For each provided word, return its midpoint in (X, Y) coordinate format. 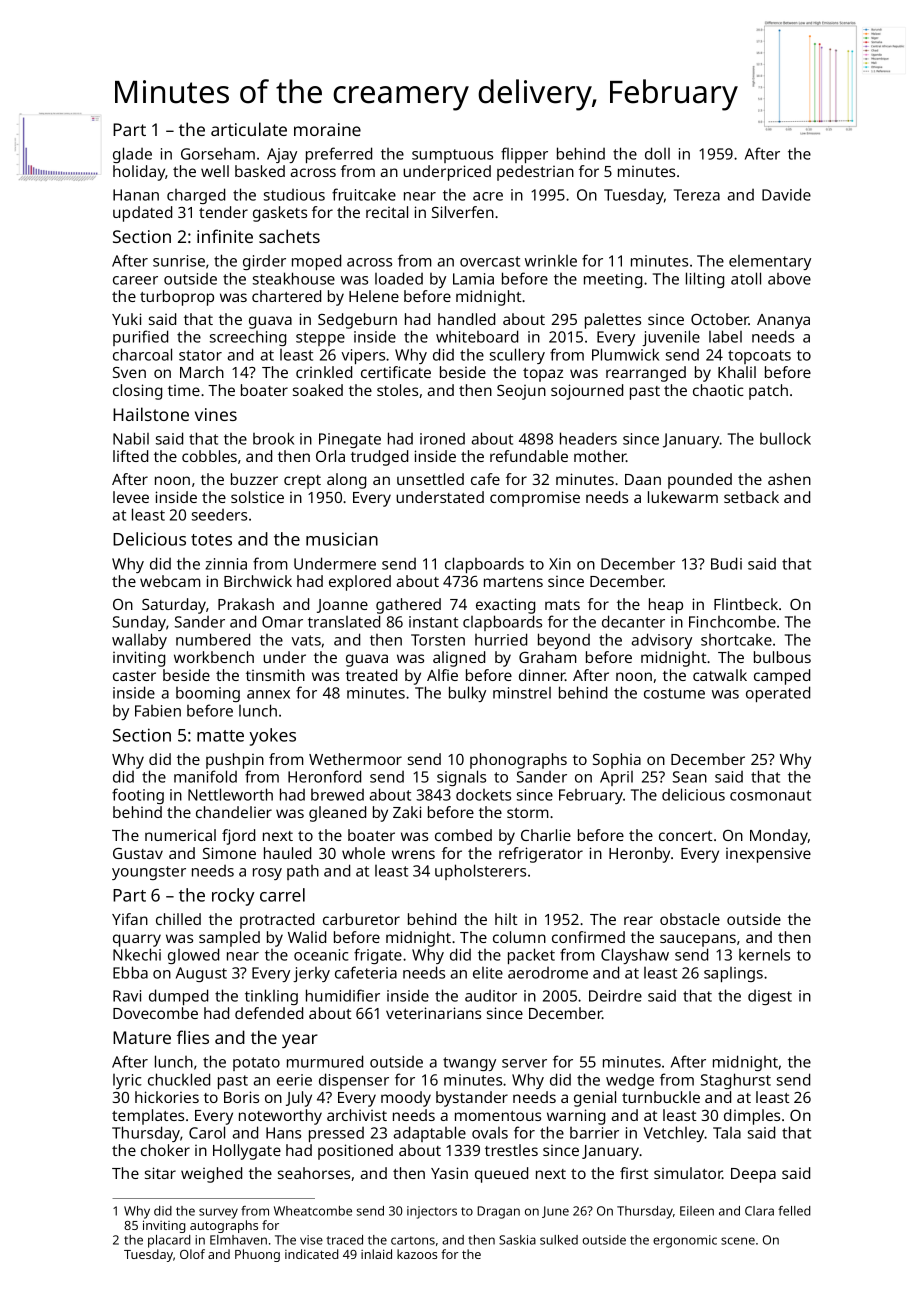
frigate (378, 956)
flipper (524, 155)
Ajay (282, 155)
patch (768, 392)
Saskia (517, 1240)
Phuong (257, 1255)
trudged (379, 458)
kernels (764, 954)
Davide (786, 194)
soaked (318, 390)
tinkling (271, 997)
